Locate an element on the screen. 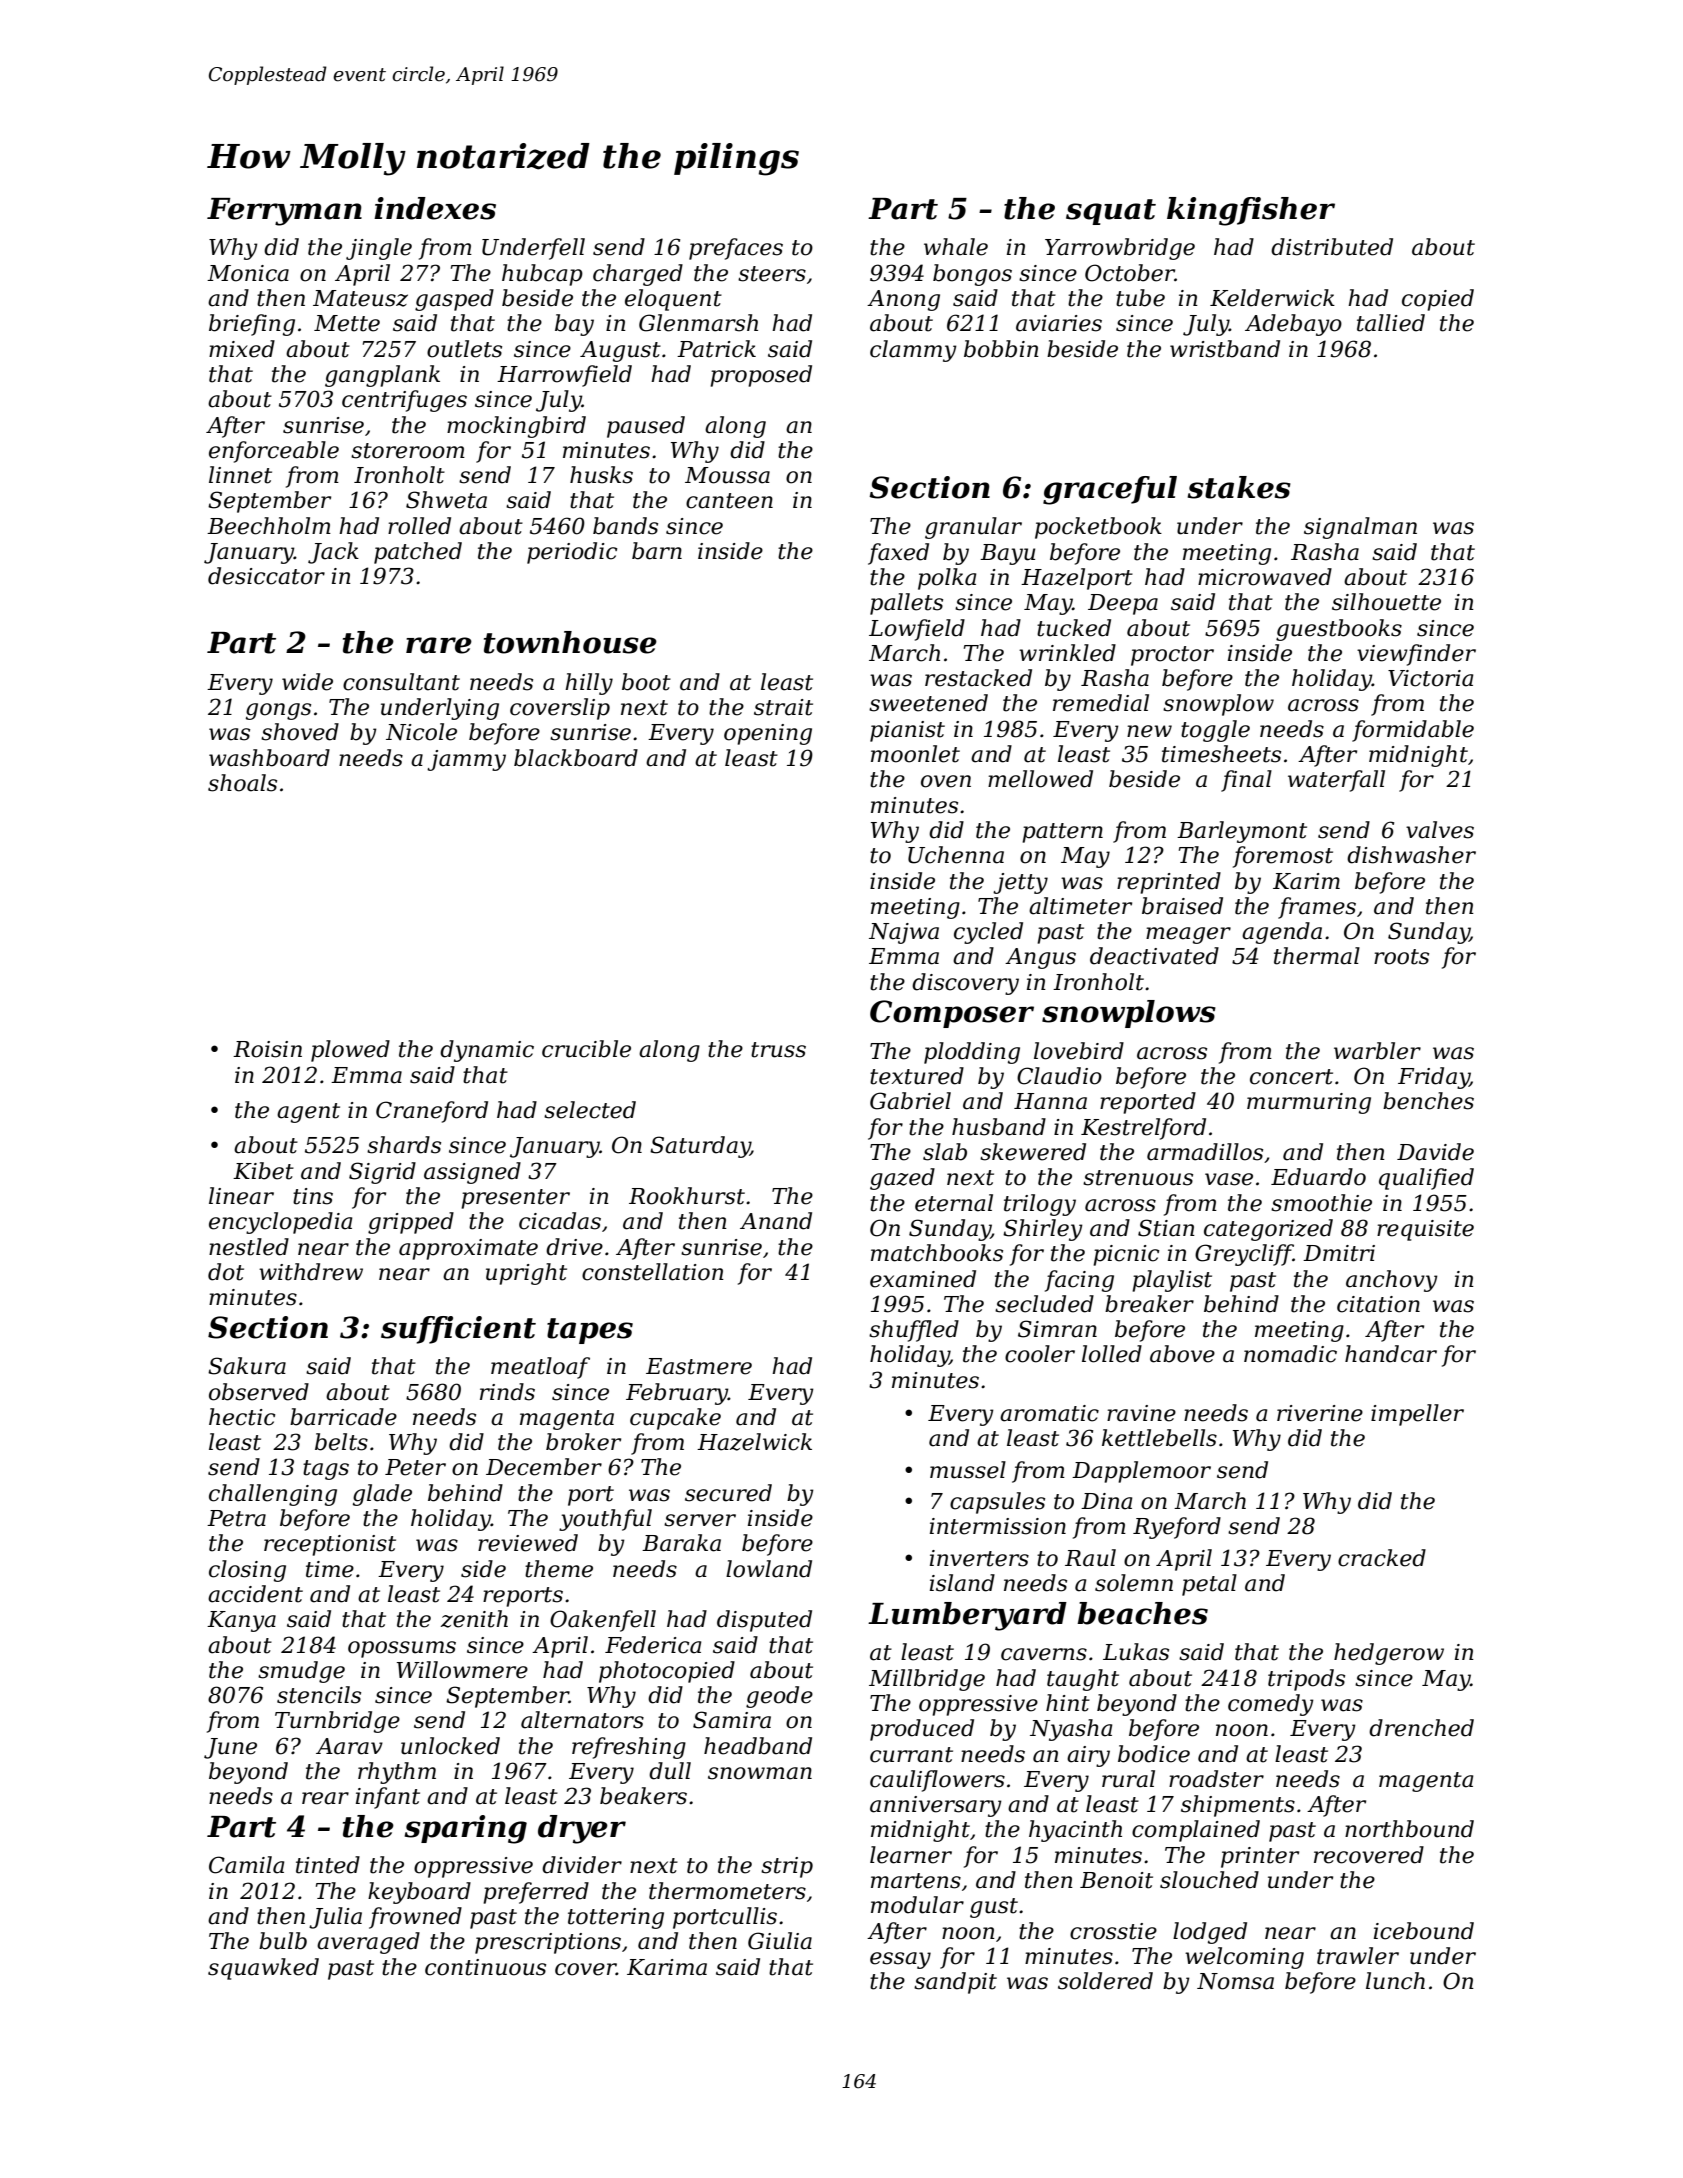 This screenshot has height=2178, width=1683. proposed is located at coordinates (761, 376).
